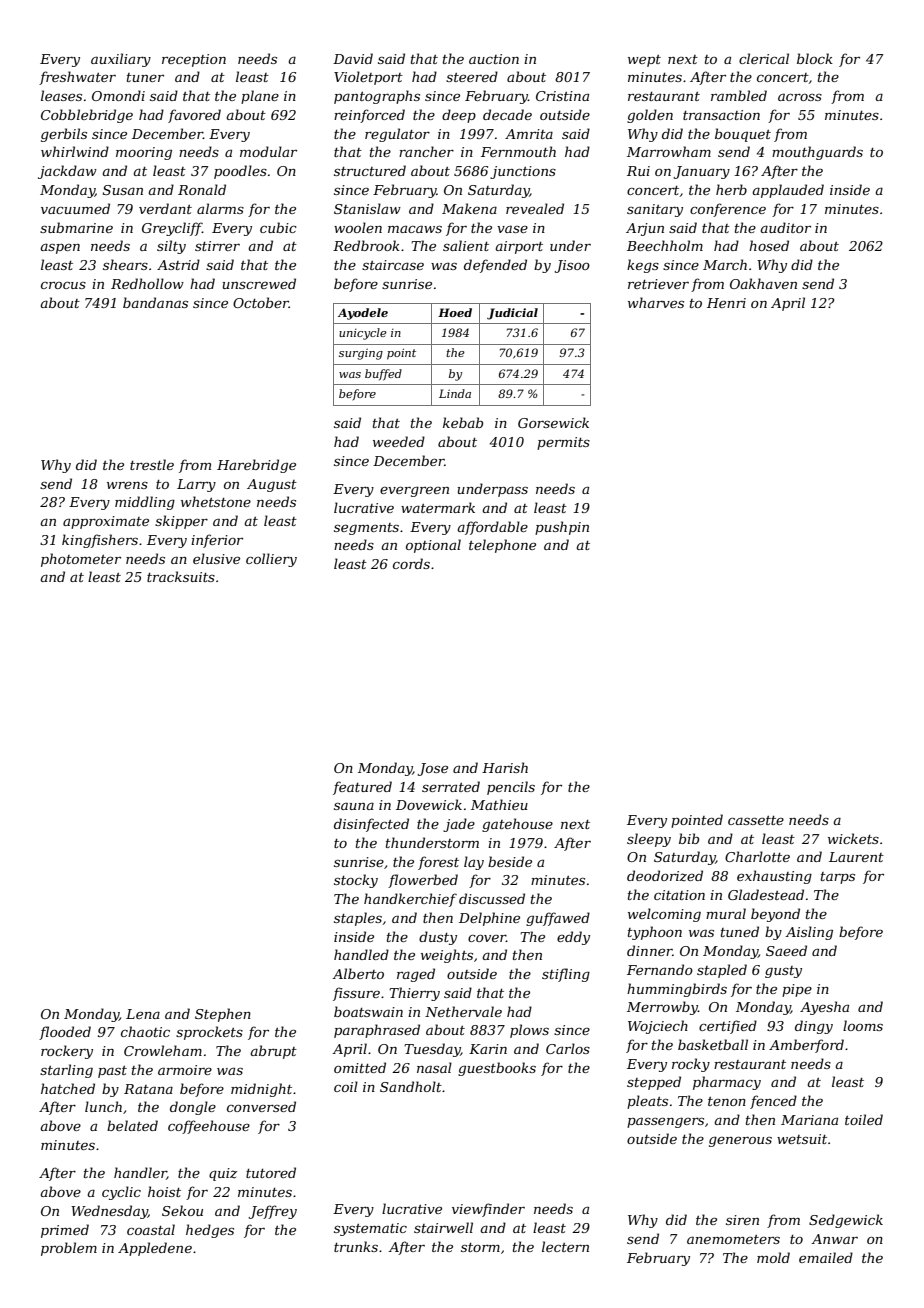  I want to click on Aisling, so click(809, 933).
